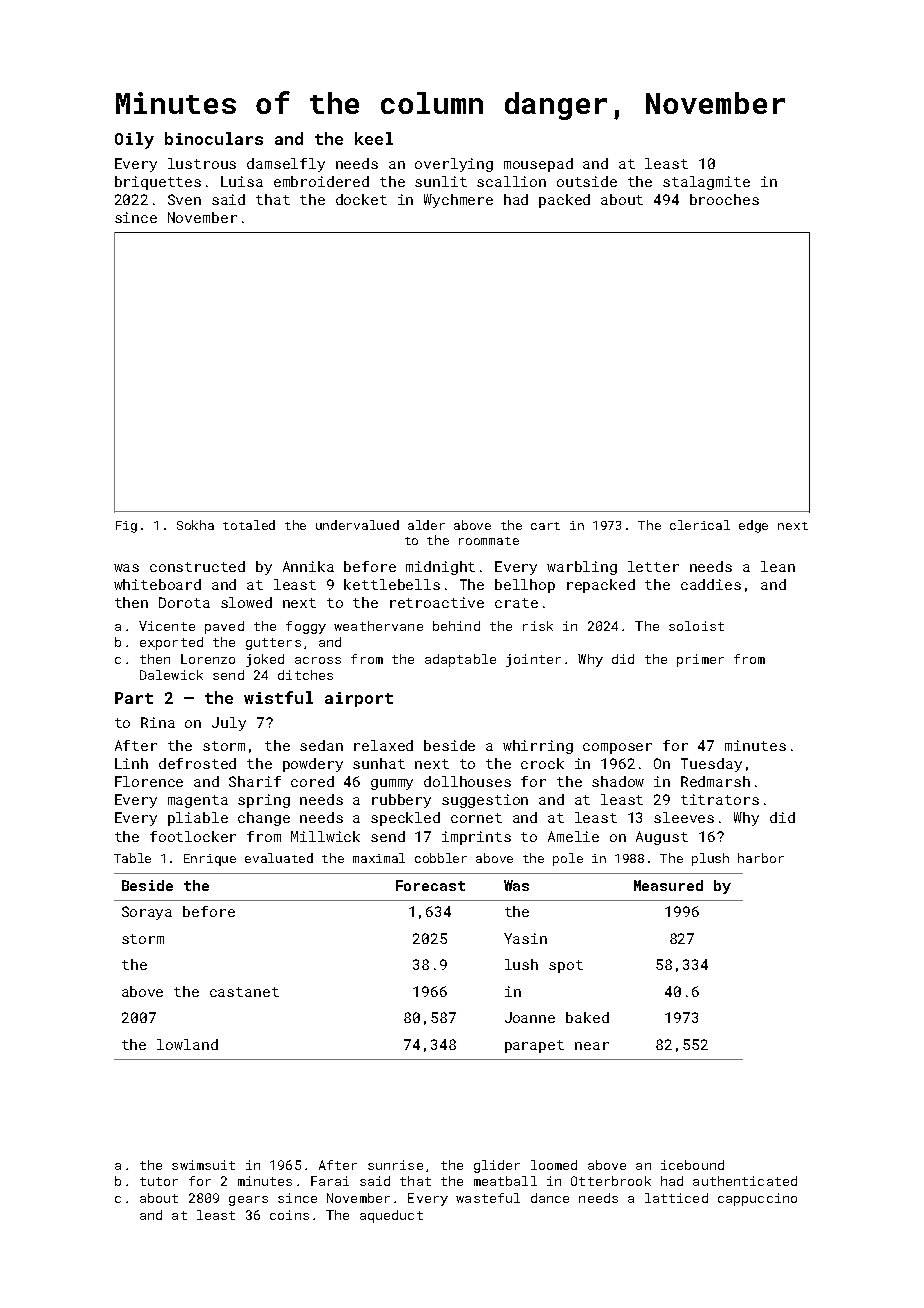 The width and height of the document is (924, 1308). What do you see at coordinates (724, 199) in the document?
I see `brooches` at bounding box center [724, 199].
